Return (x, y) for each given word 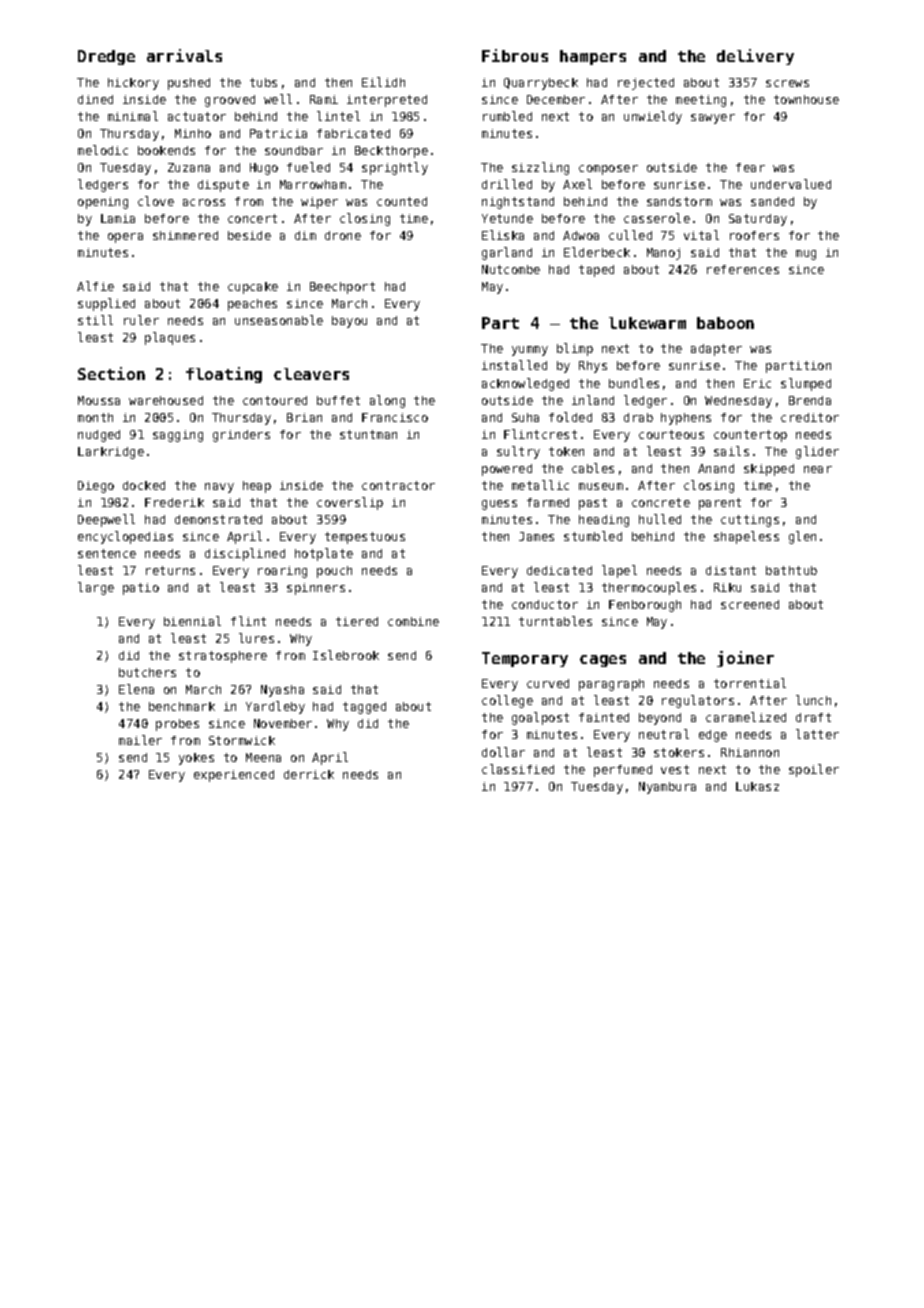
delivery (755, 57)
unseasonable (279, 320)
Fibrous (515, 55)
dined (95, 99)
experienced (234, 776)
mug (806, 255)
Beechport (342, 288)
